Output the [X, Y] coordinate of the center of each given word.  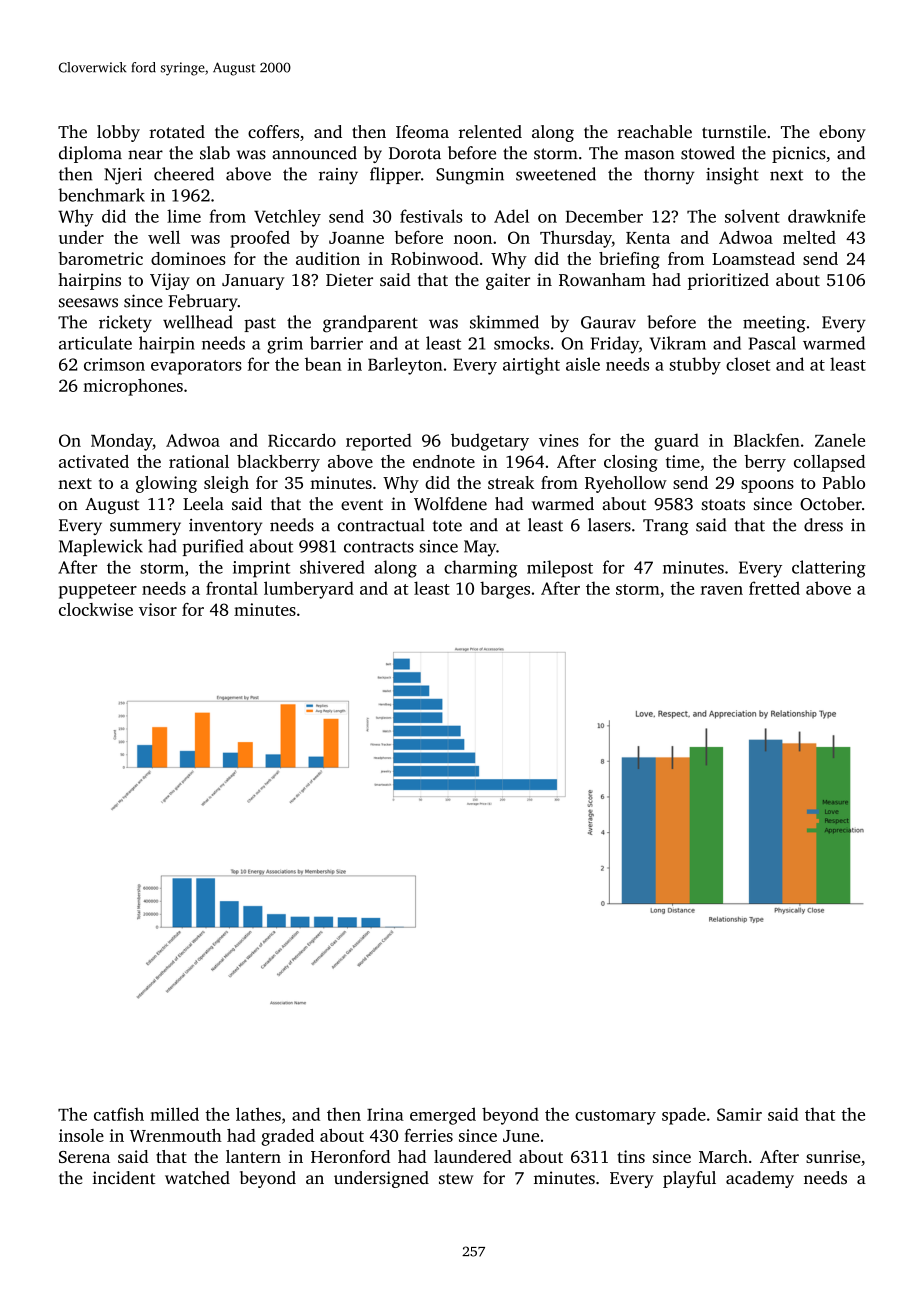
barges [505, 590]
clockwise [96, 609]
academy [760, 1179]
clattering [829, 569]
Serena [84, 1157]
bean [323, 364]
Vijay [170, 281]
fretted [774, 588]
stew [456, 1178]
